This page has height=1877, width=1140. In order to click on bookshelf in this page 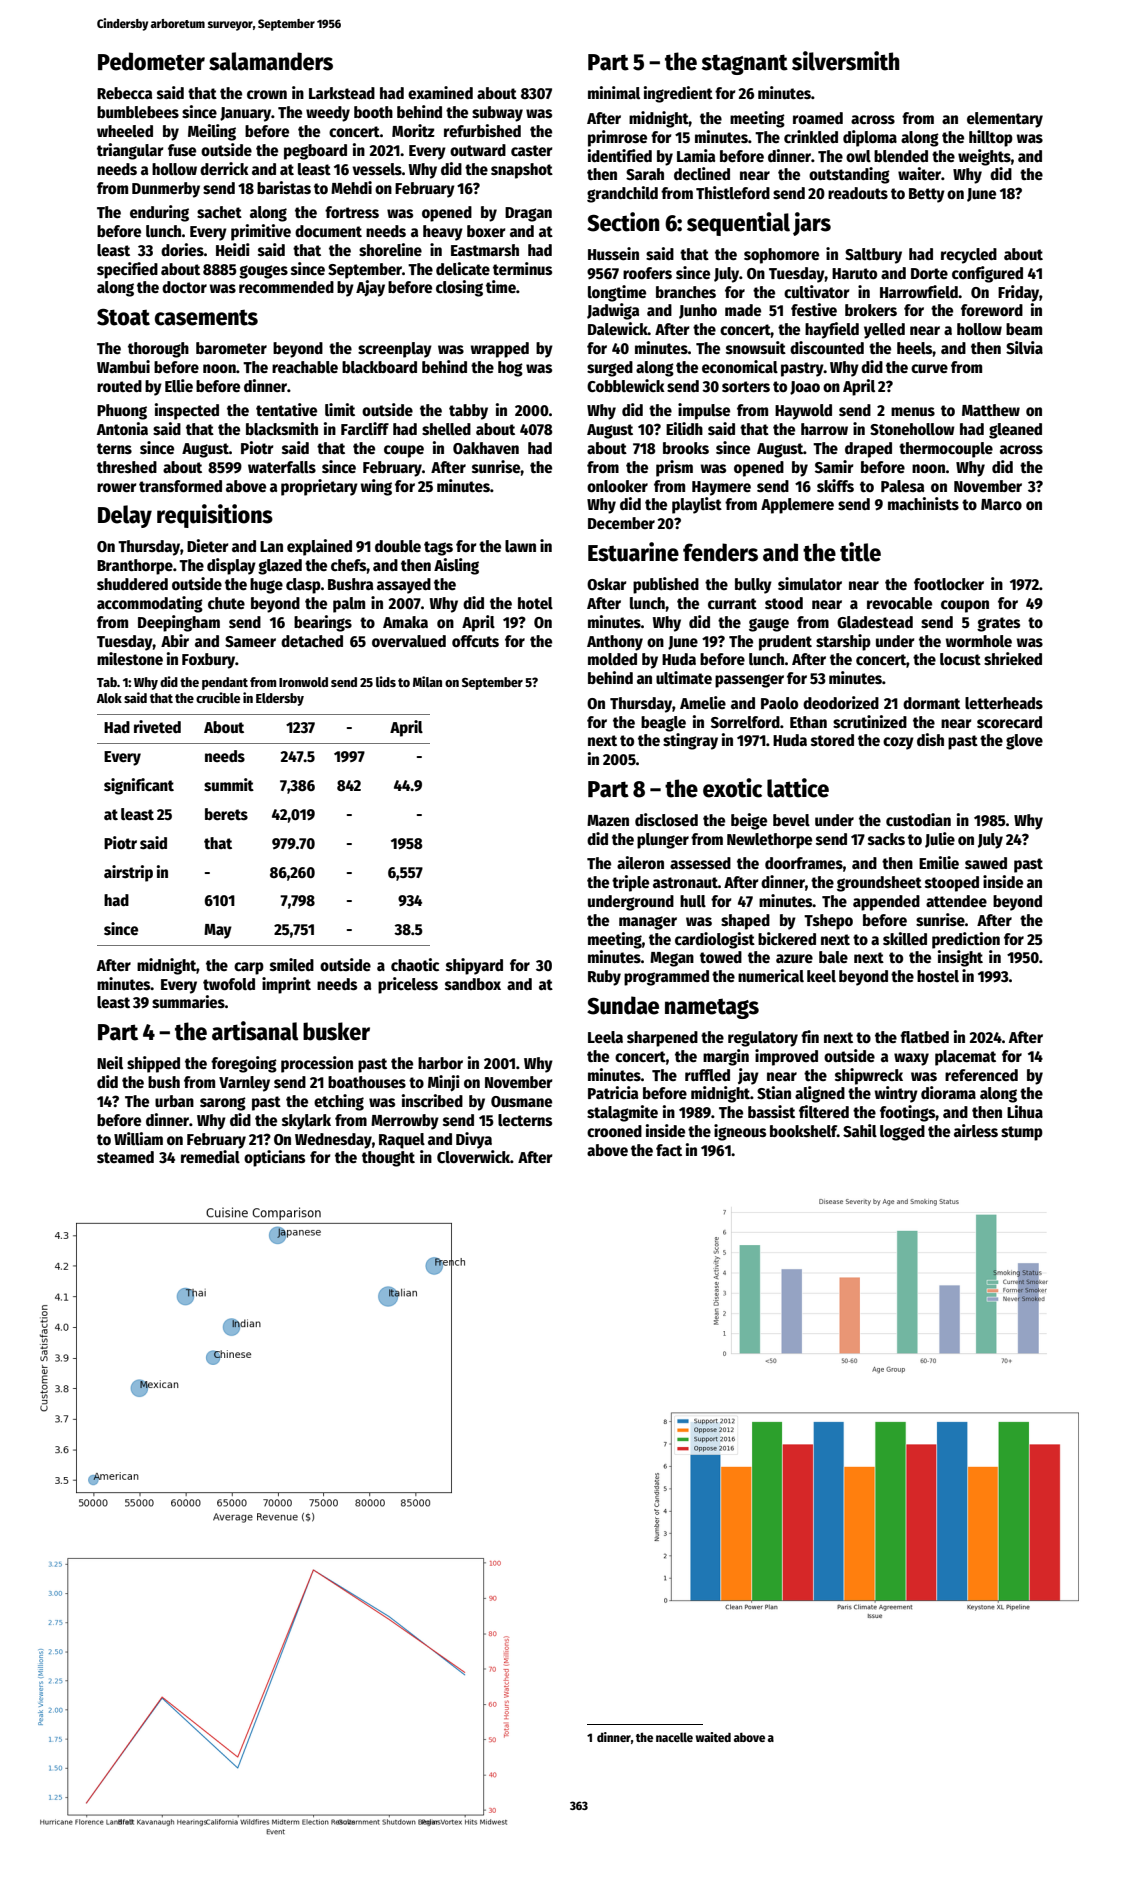, I will do `click(803, 1131)`.
